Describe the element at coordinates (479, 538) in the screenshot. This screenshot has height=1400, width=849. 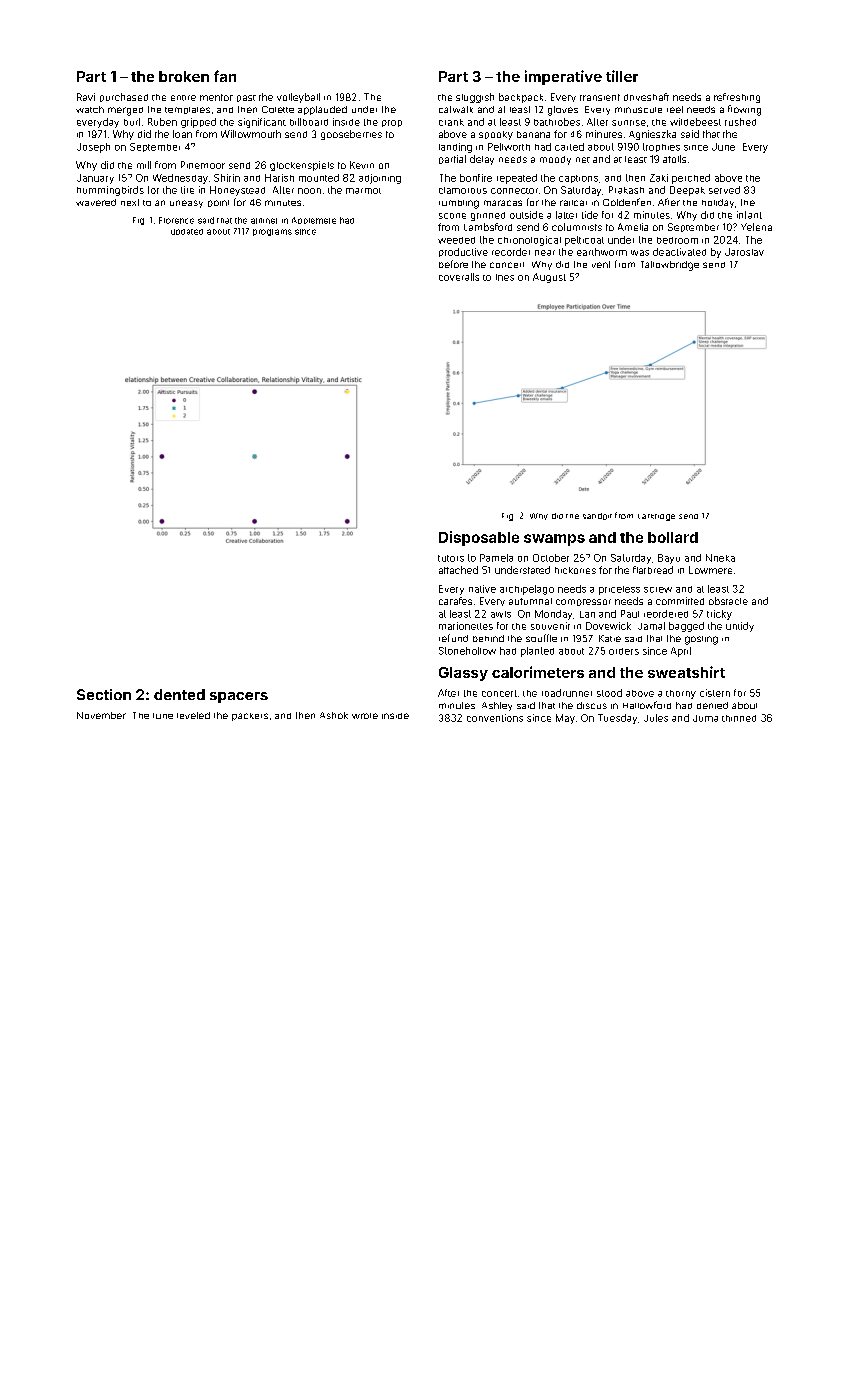
I see `Disposable` at that location.
